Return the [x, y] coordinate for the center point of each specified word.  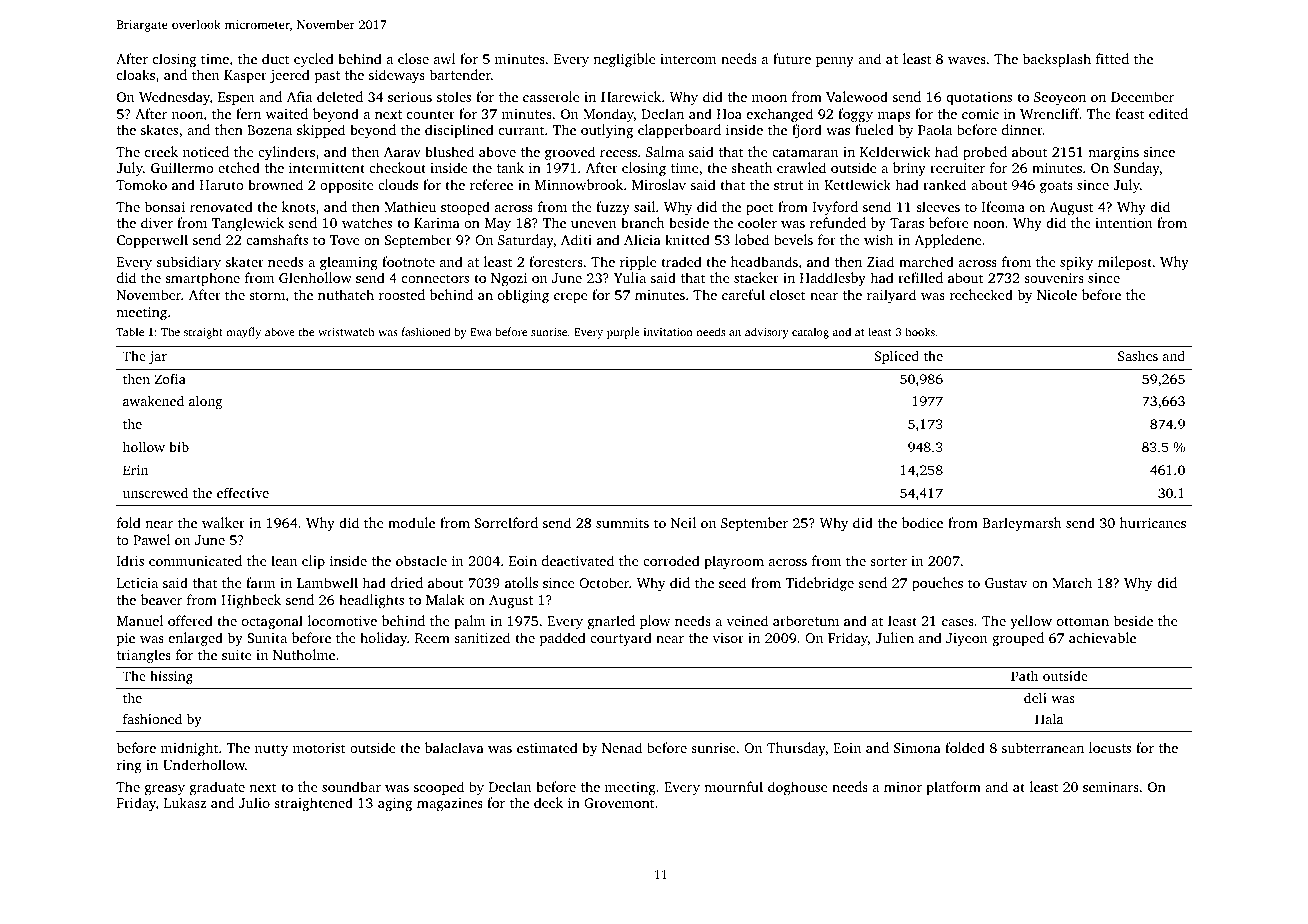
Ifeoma [1003, 206]
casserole [551, 96]
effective [243, 492]
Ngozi [509, 280]
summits [622, 523]
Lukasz [185, 802]
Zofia [170, 378]
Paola [935, 129]
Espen [236, 98]
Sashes [1138, 355]
